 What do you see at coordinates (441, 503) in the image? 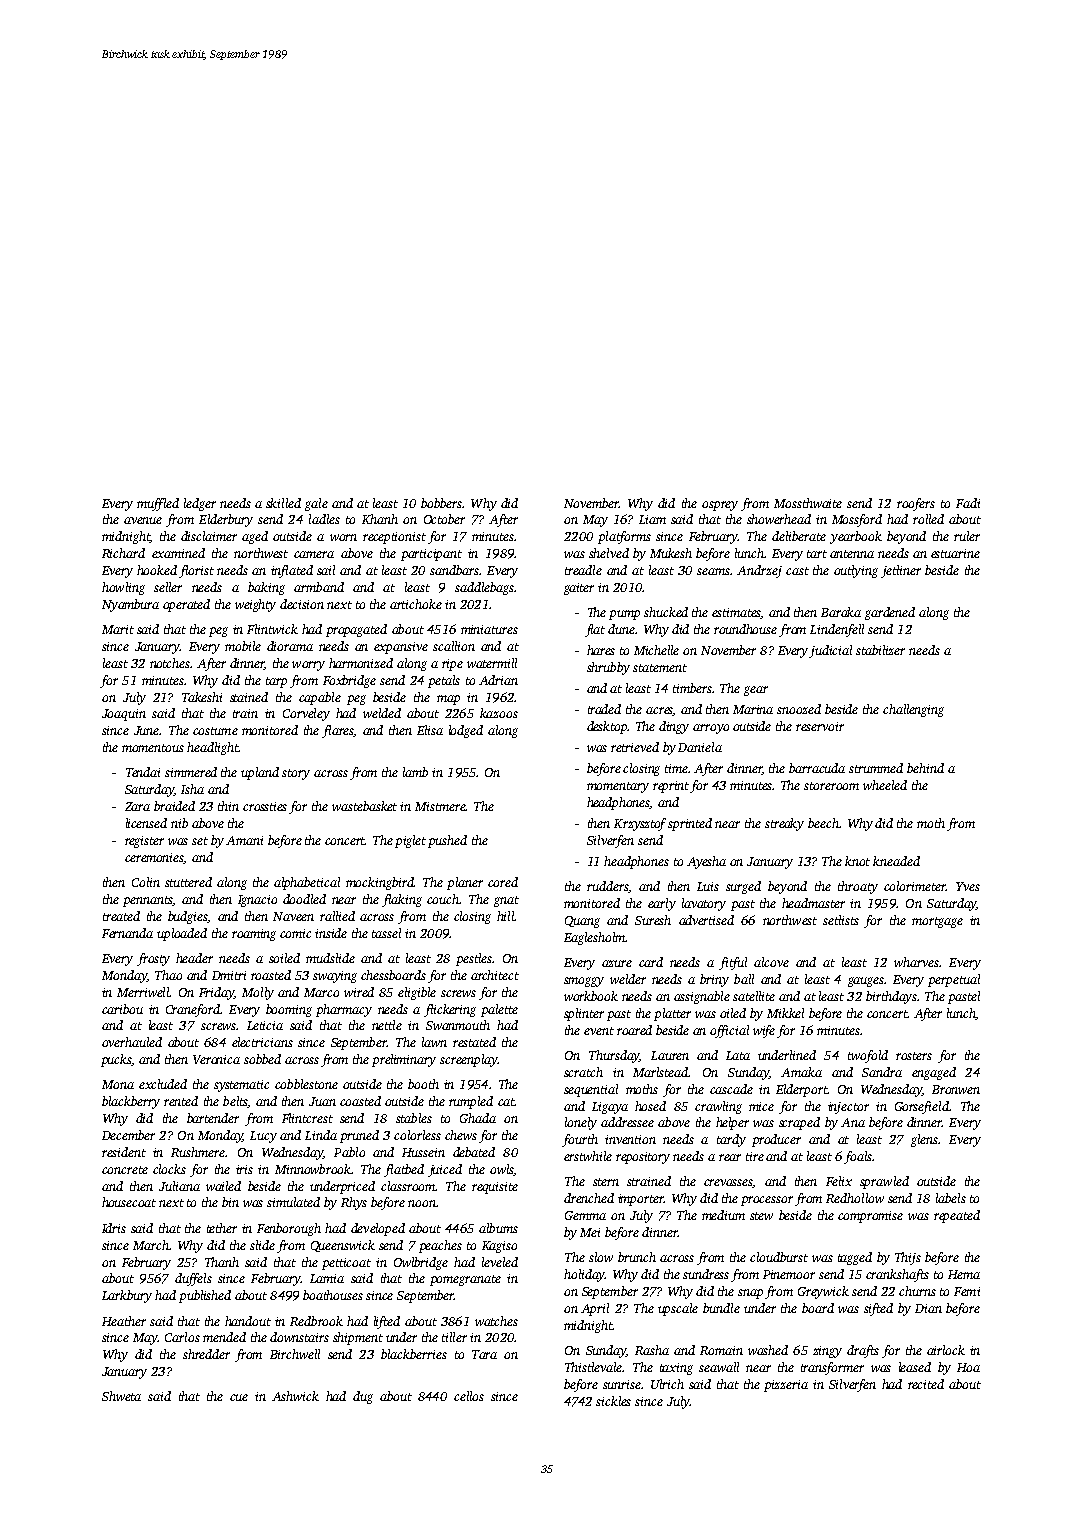
I see `bobbers` at bounding box center [441, 503].
